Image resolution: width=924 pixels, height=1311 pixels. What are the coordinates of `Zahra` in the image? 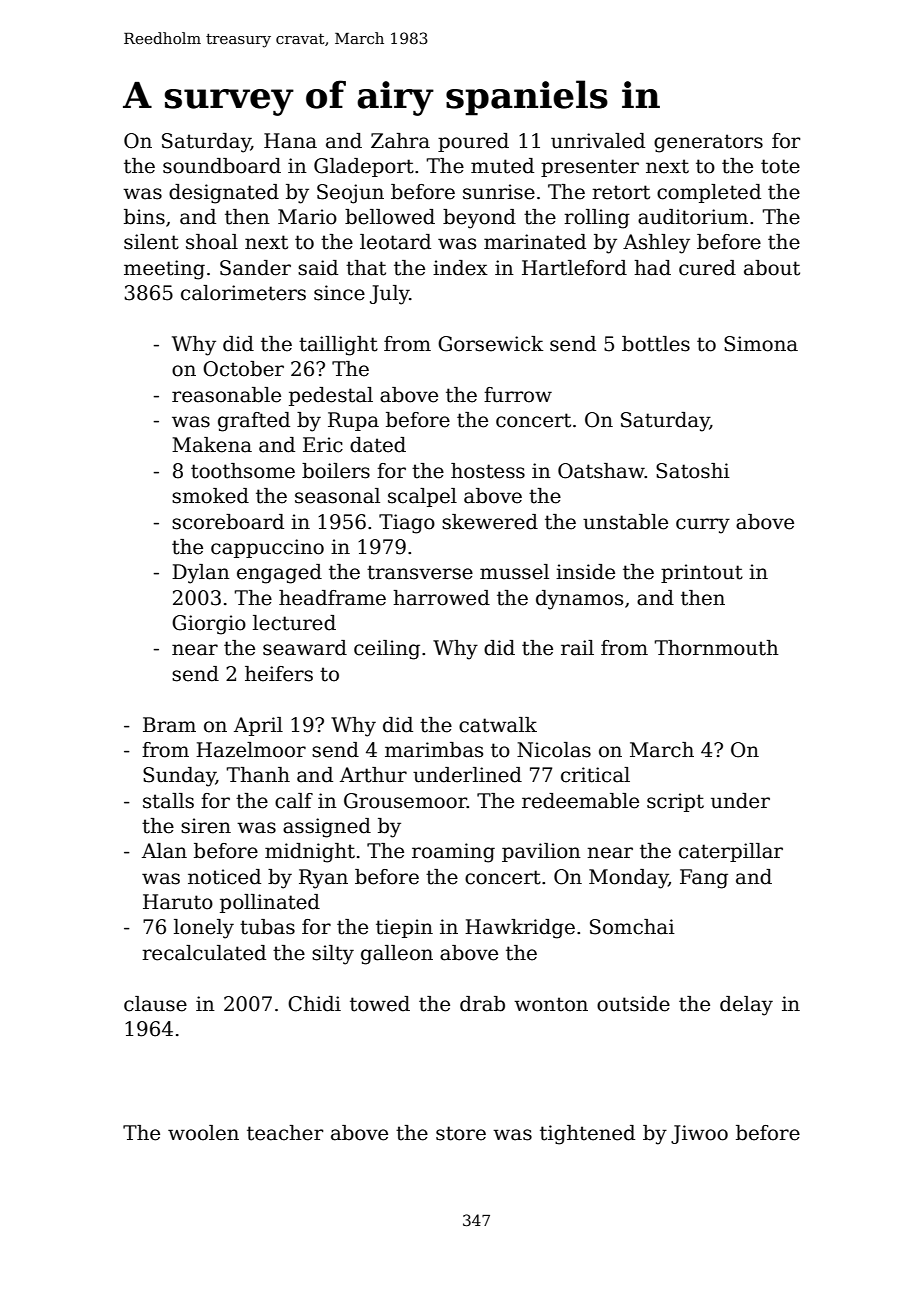 It's located at (400, 141).
